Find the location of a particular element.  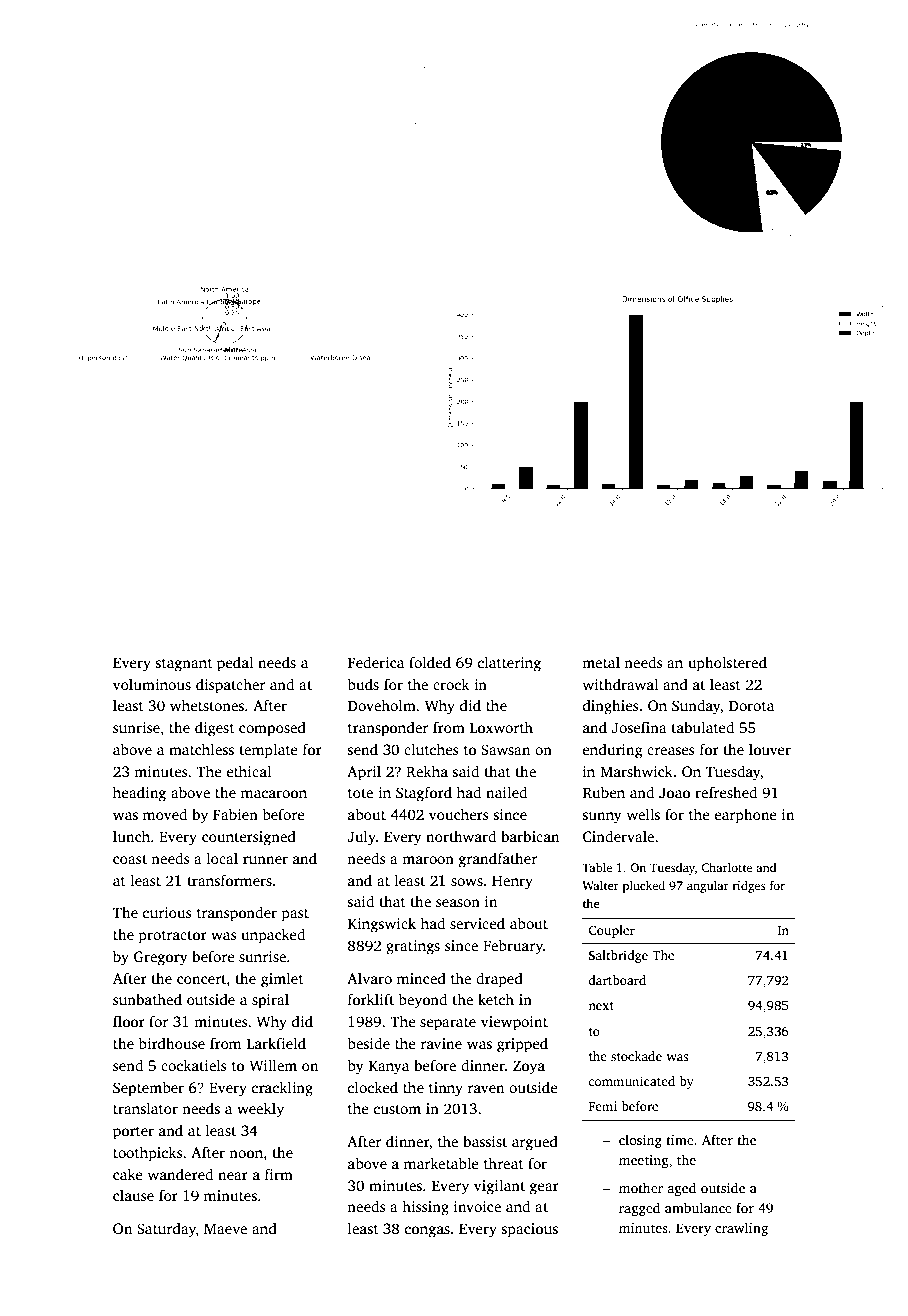

pedal is located at coordinates (235, 664).
